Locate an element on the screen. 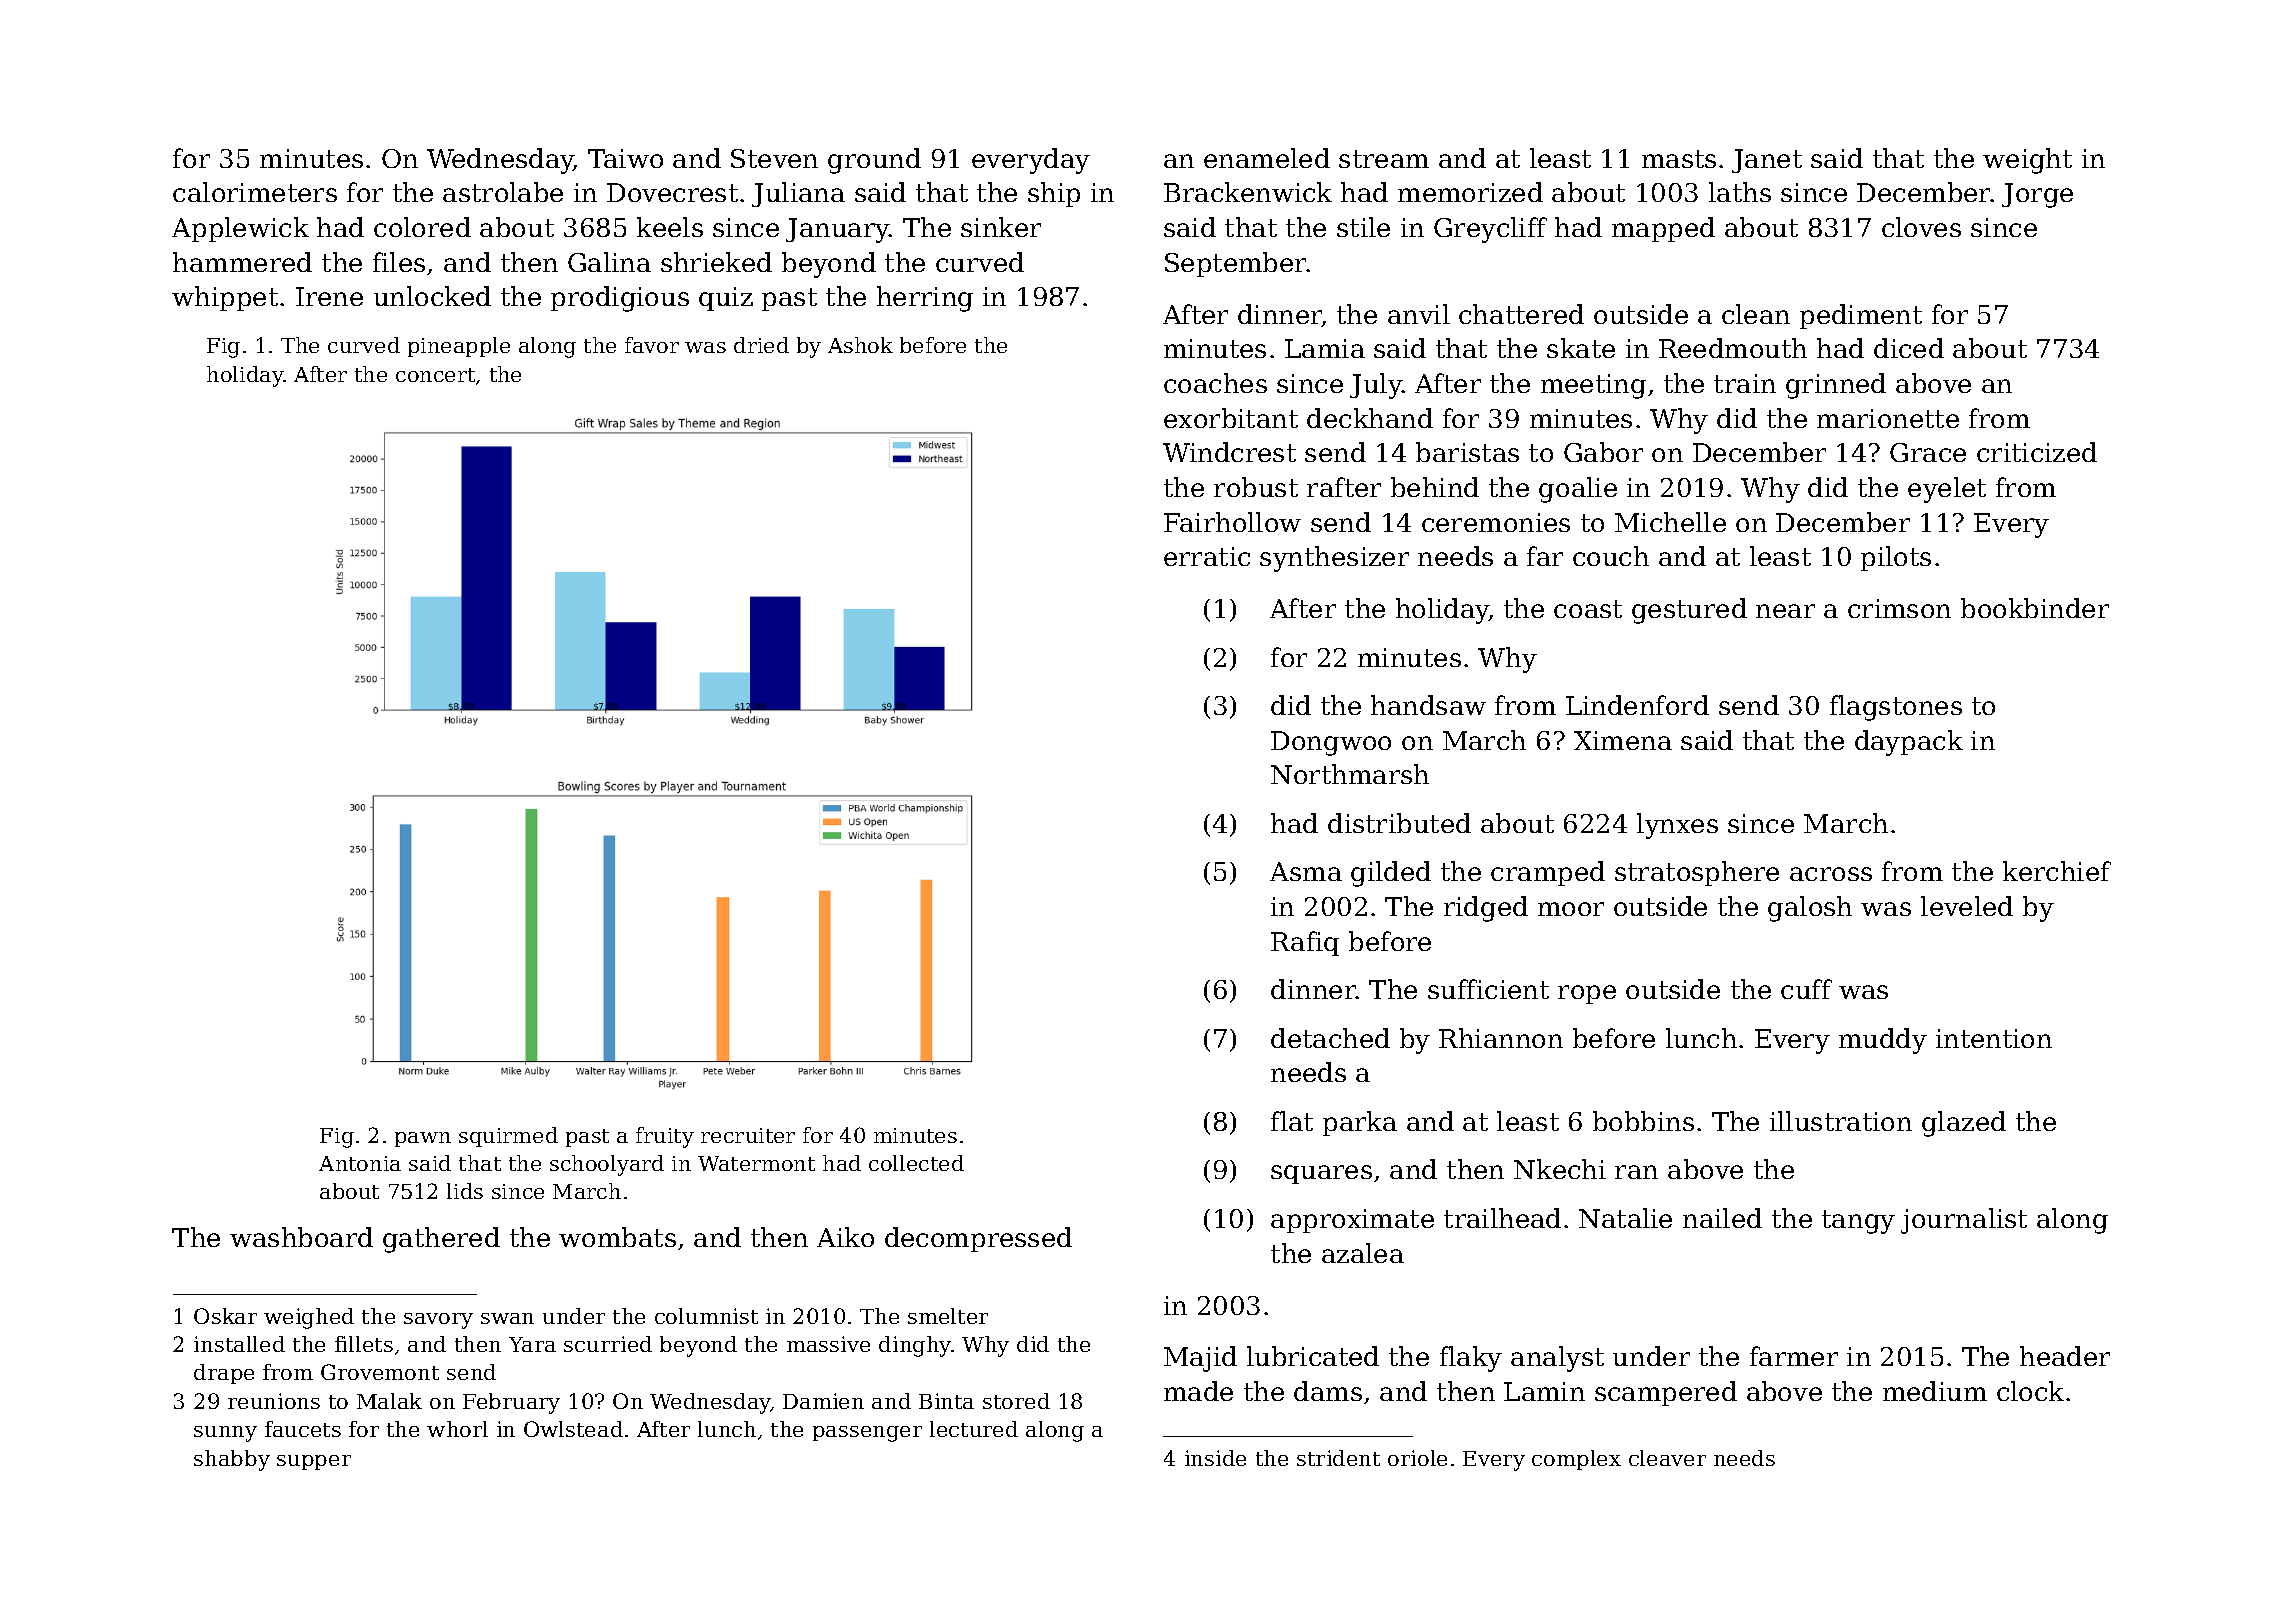 The height and width of the screenshot is (1620, 2292). goalie is located at coordinates (1578, 490).
